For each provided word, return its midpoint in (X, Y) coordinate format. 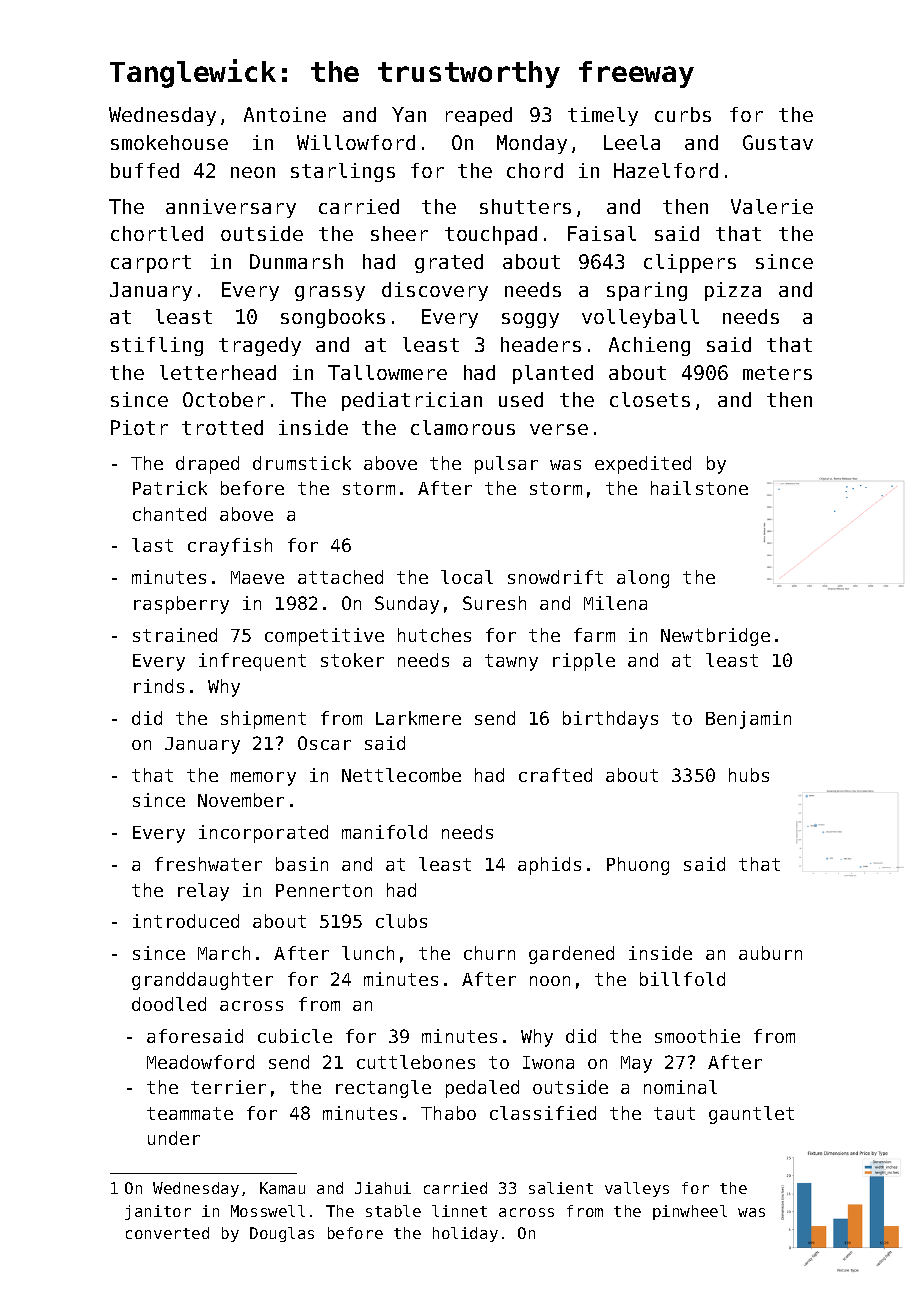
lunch (368, 953)
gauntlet (751, 1115)
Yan (409, 114)
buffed (145, 170)
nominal (680, 1087)
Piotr (139, 427)
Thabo (448, 1113)
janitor (158, 1212)
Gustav (778, 142)
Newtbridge (715, 637)
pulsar (506, 465)
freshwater (208, 864)
